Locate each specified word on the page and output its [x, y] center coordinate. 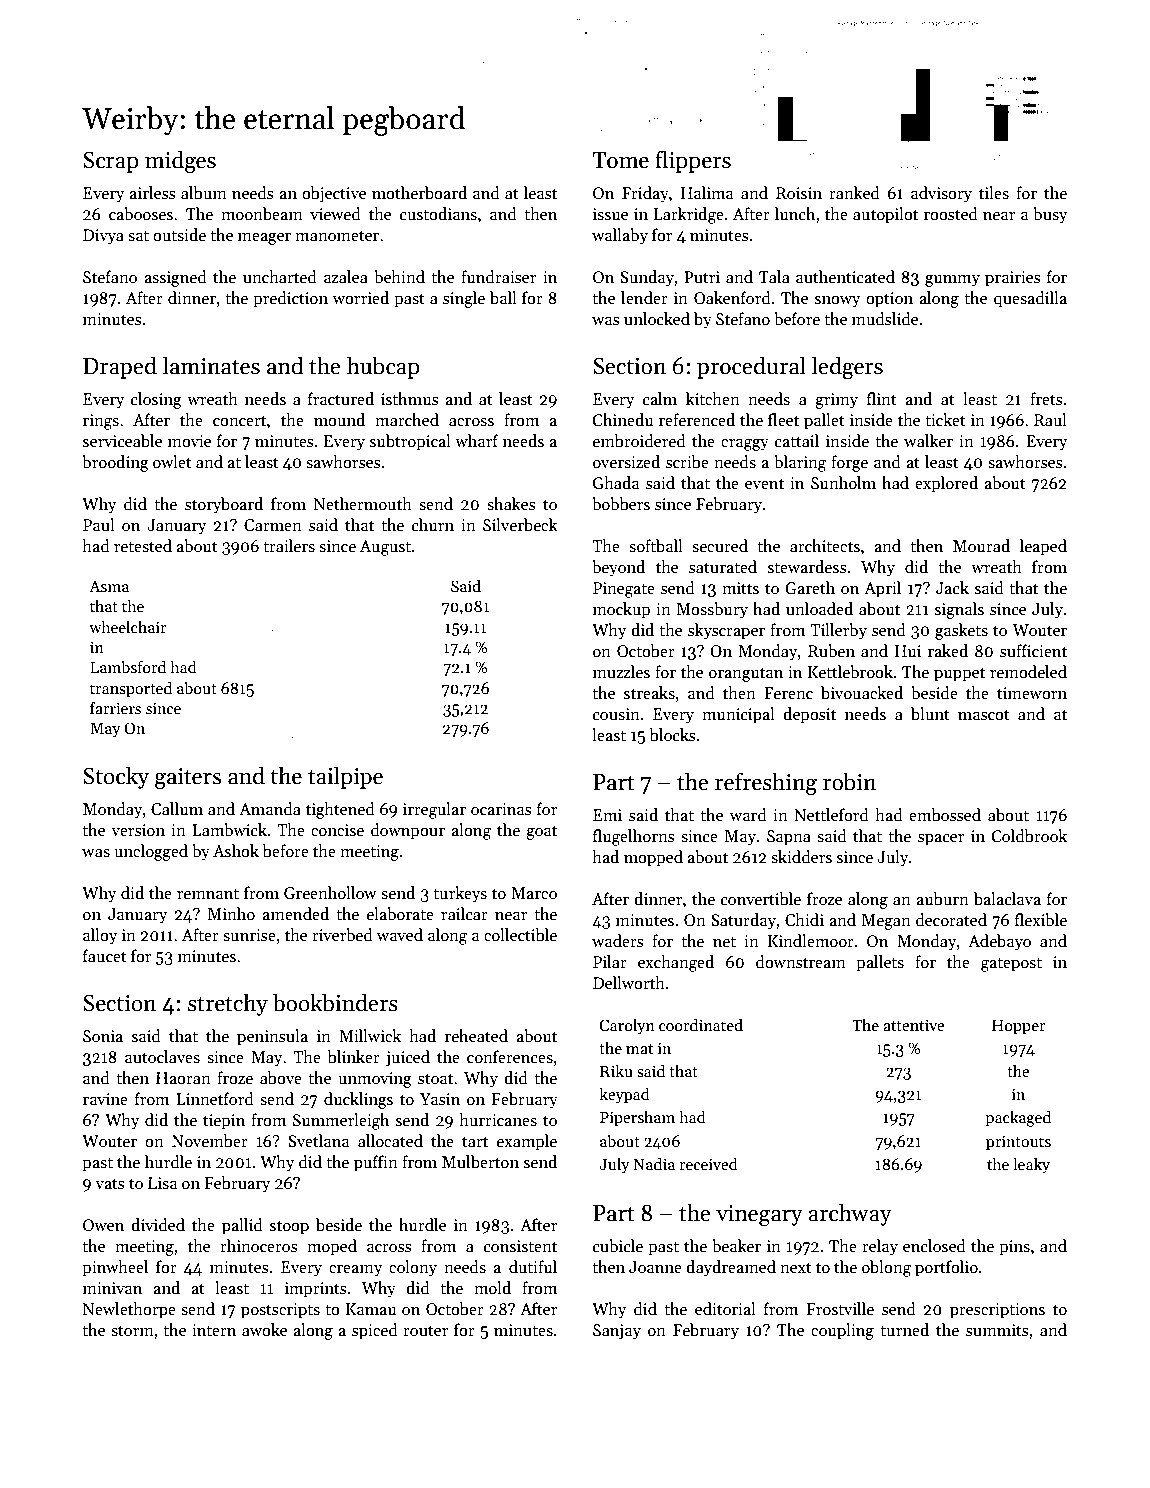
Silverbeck [520, 524]
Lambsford [128, 666]
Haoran [183, 1078]
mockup [621, 610]
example [527, 1142]
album [204, 193]
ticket [945, 419]
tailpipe [345, 777]
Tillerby [838, 631]
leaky [1031, 1166]
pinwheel [115, 1268]
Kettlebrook [850, 671]
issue [610, 214]
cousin [616, 714]
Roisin [799, 193]
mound [339, 419]
